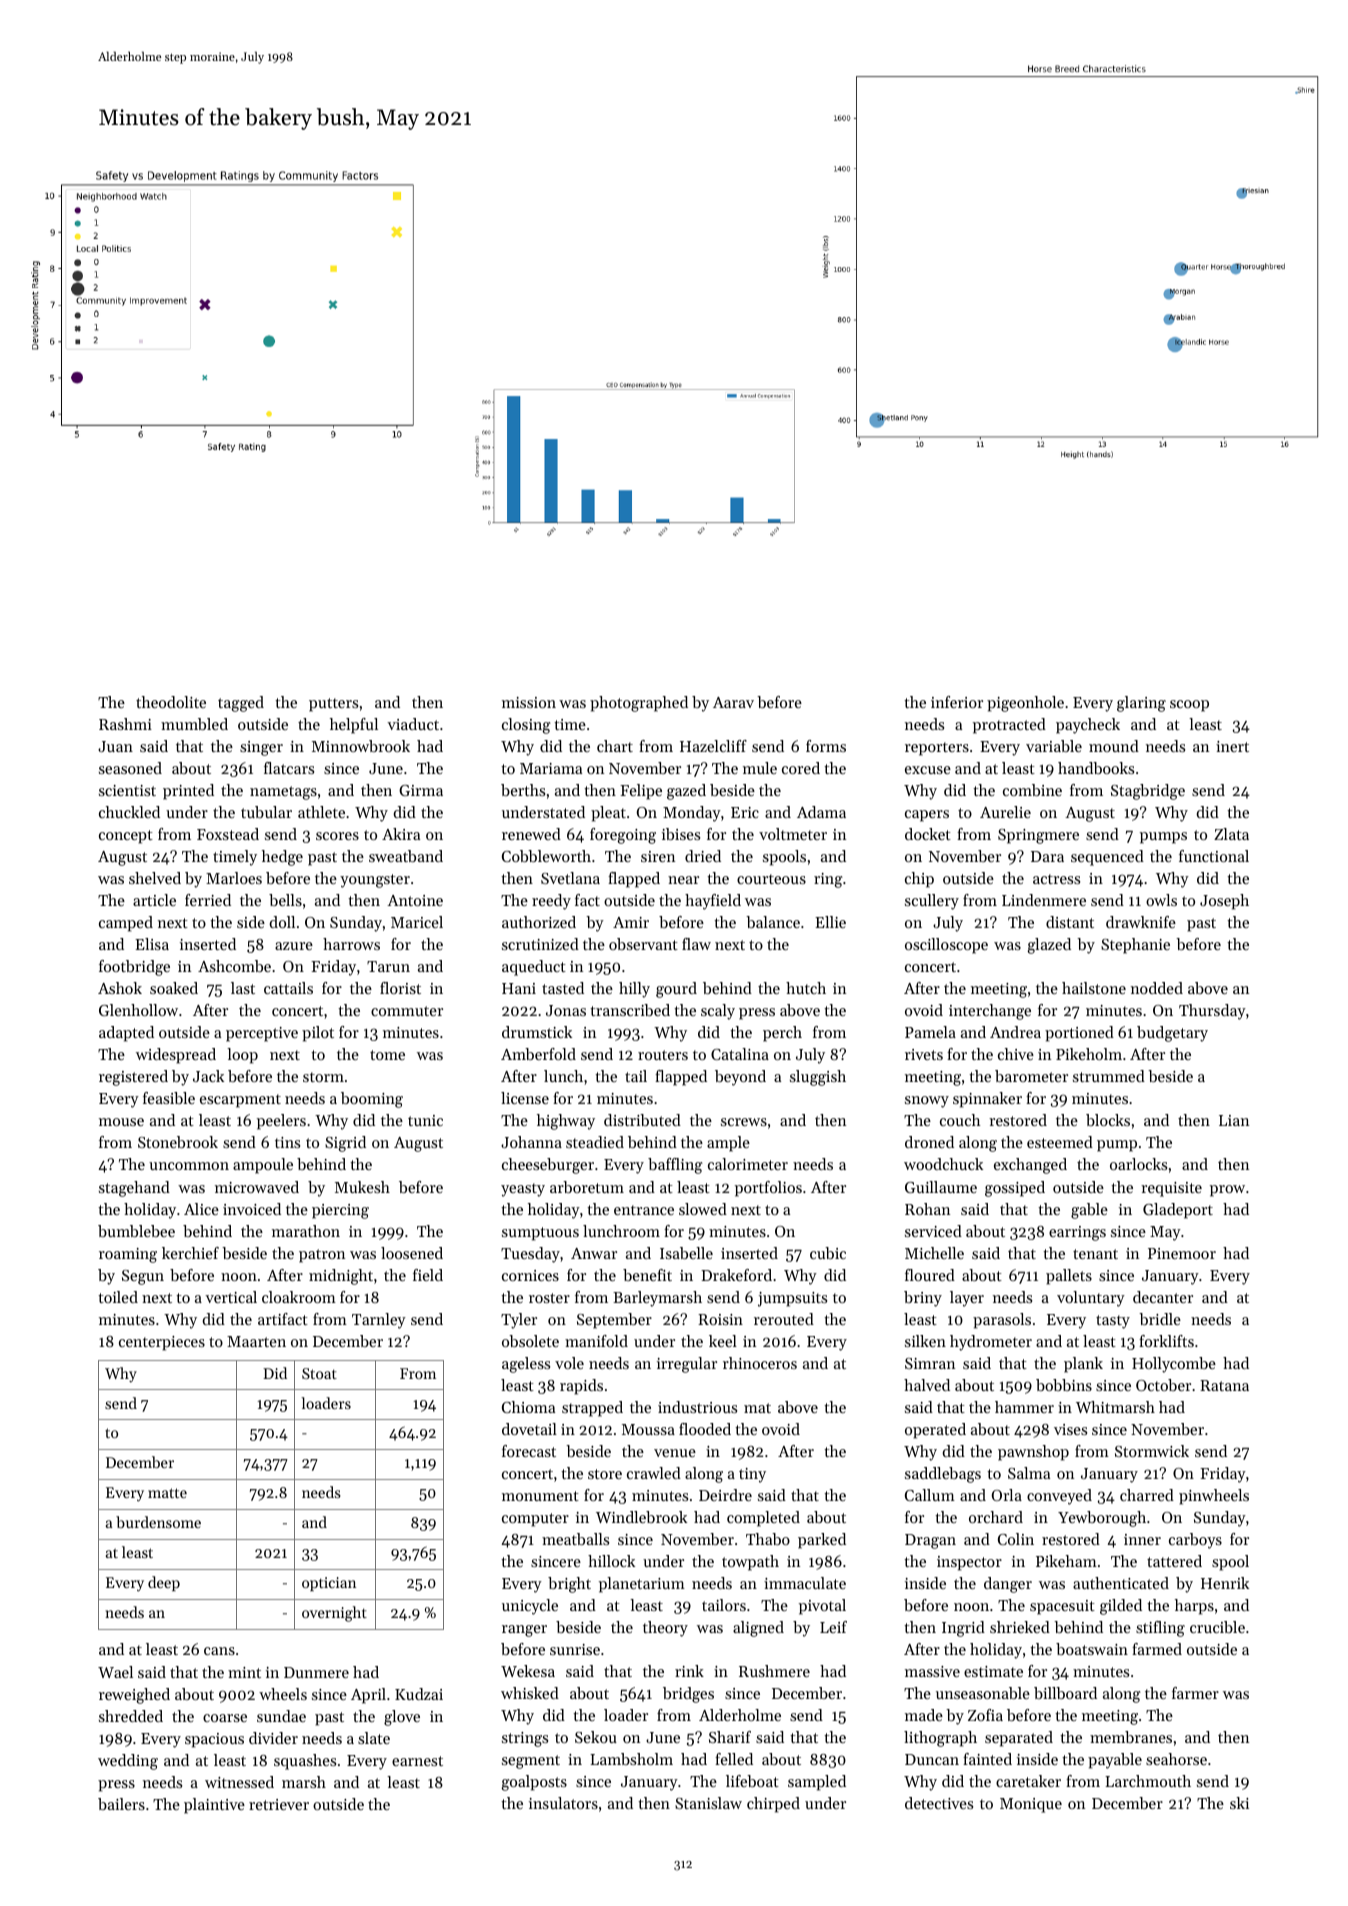 Image resolution: width=1348 pixels, height=1906 pixels. What do you see at coordinates (1224, 902) in the screenshot?
I see `Joseph` at bounding box center [1224, 902].
